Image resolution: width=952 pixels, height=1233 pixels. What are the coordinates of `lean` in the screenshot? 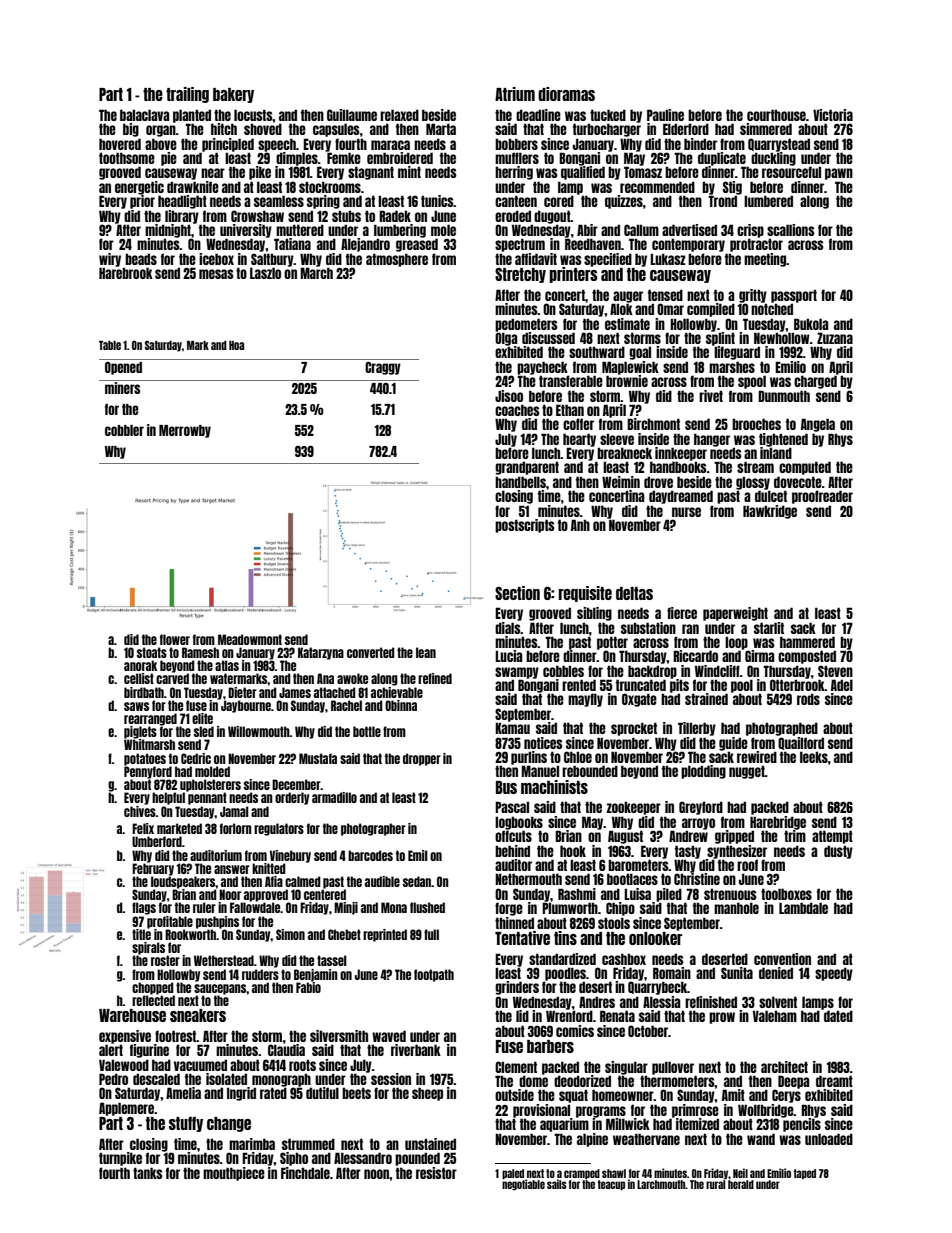 It's located at (426, 652).
